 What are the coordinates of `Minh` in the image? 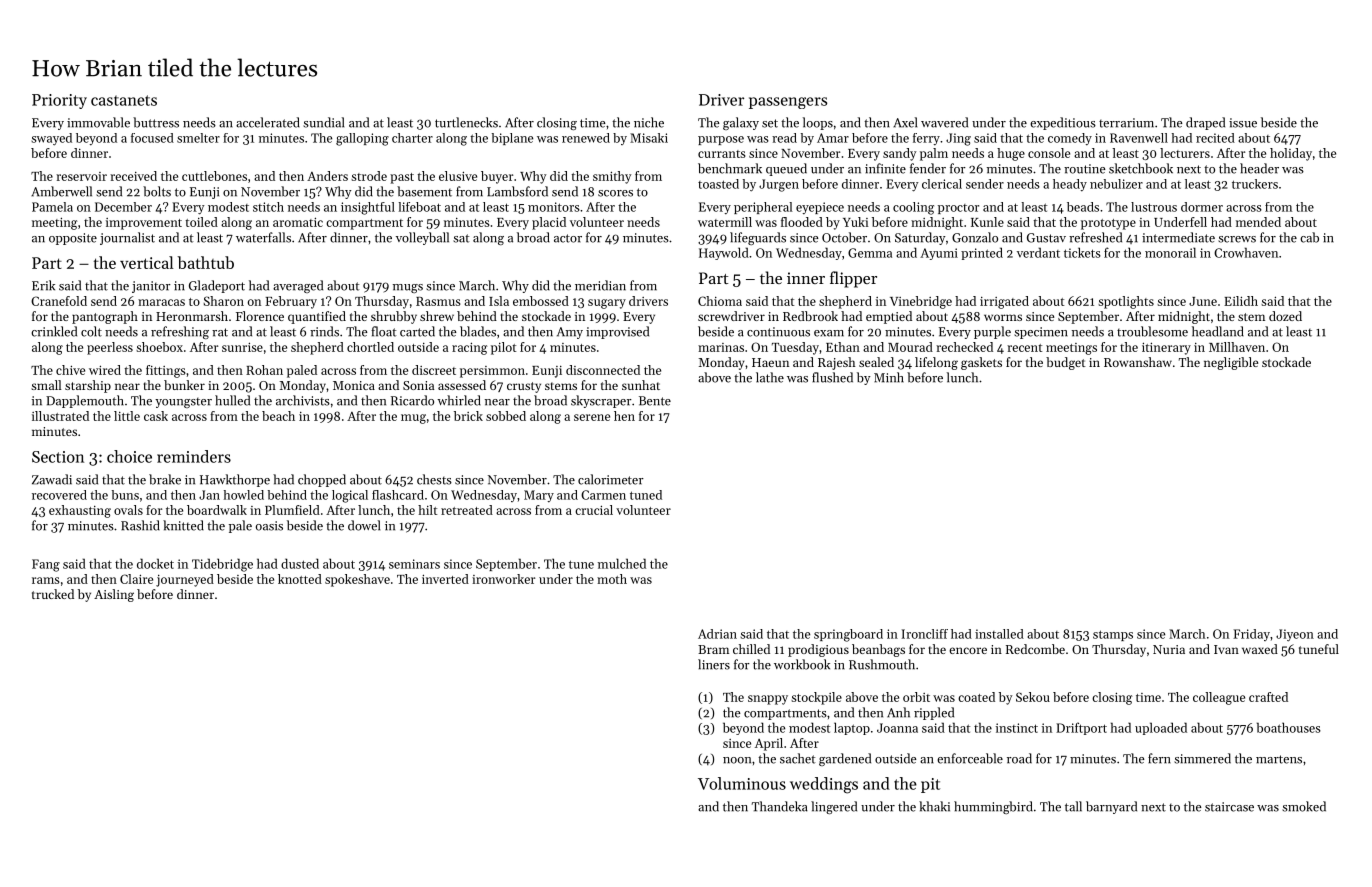 It's located at (889, 377).
